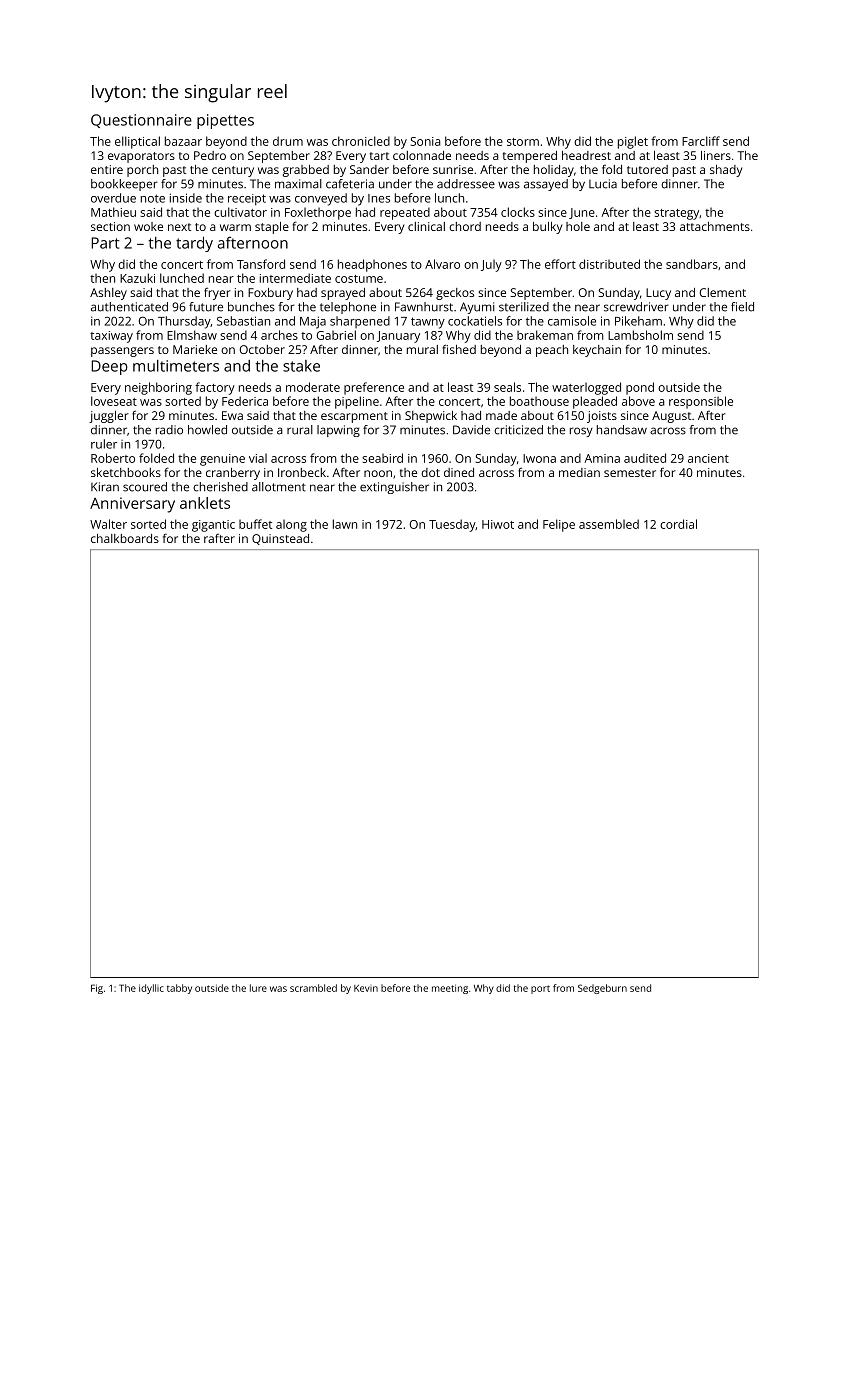 The width and height of the page is (849, 1400). Describe the element at coordinates (366, 988) in the page. I see `Kevin` at that location.
